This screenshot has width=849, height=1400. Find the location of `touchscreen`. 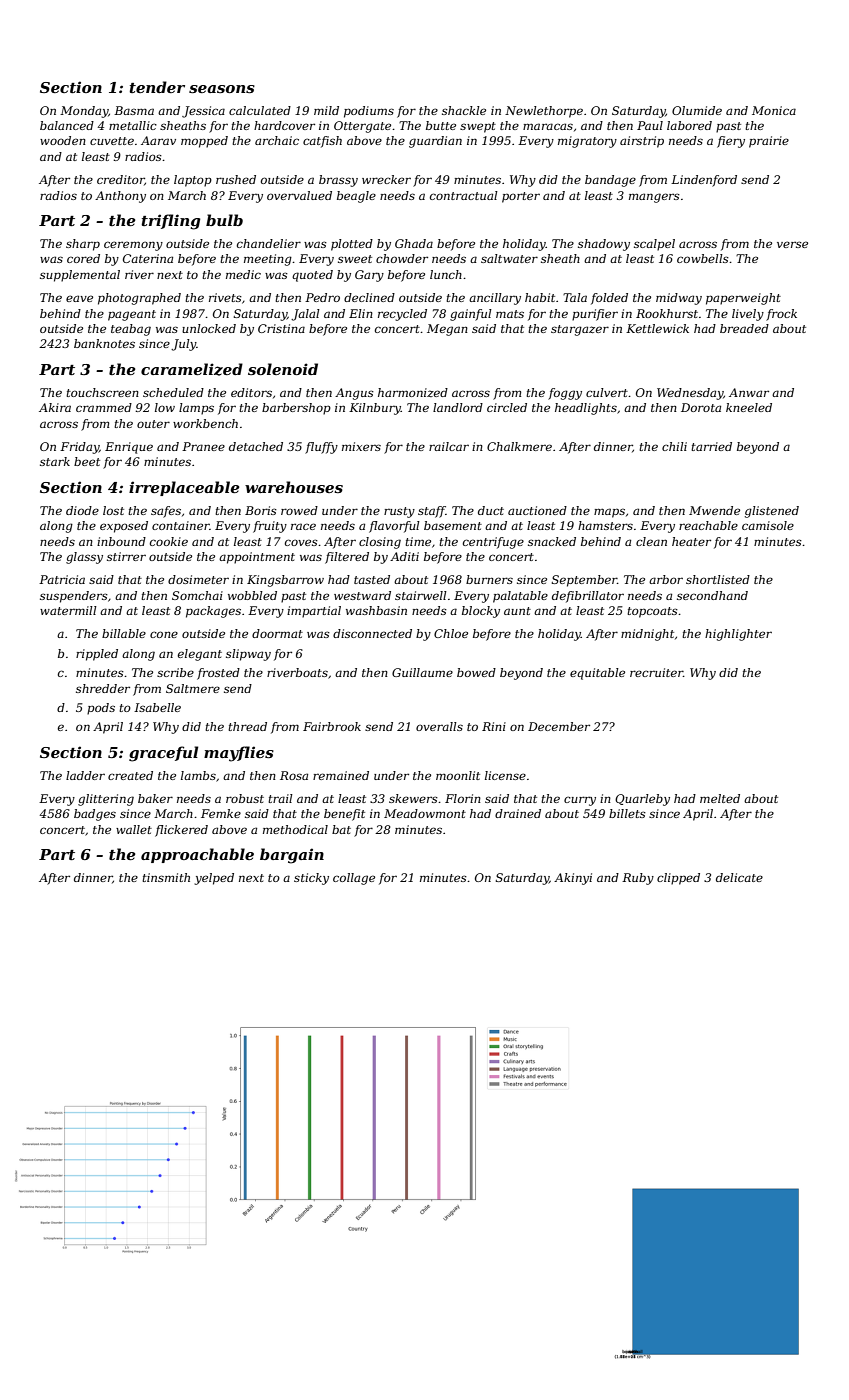

touchscreen is located at coordinates (102, 392).
